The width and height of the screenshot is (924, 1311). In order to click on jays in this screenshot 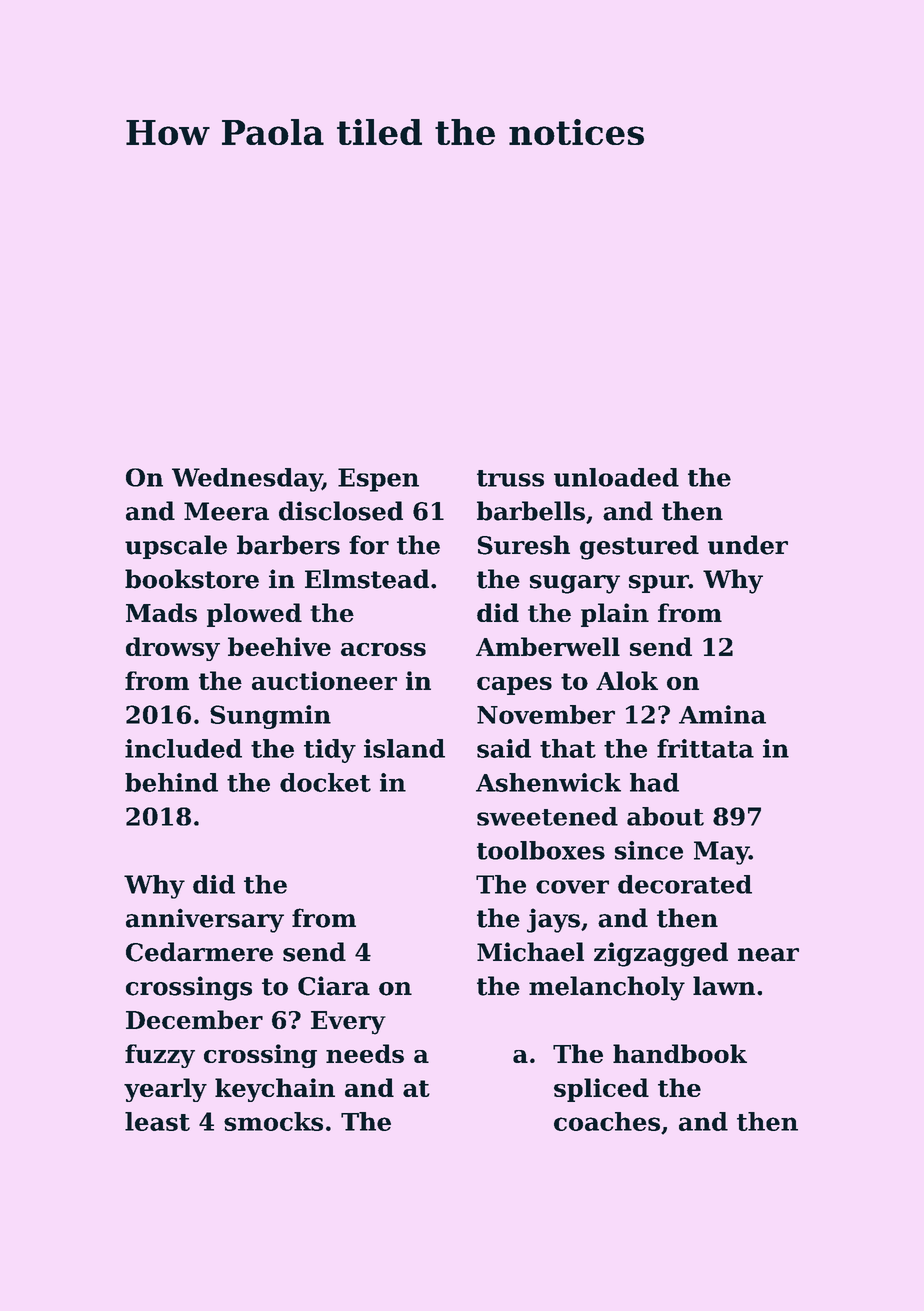, I will do `click(553, 920)`.
